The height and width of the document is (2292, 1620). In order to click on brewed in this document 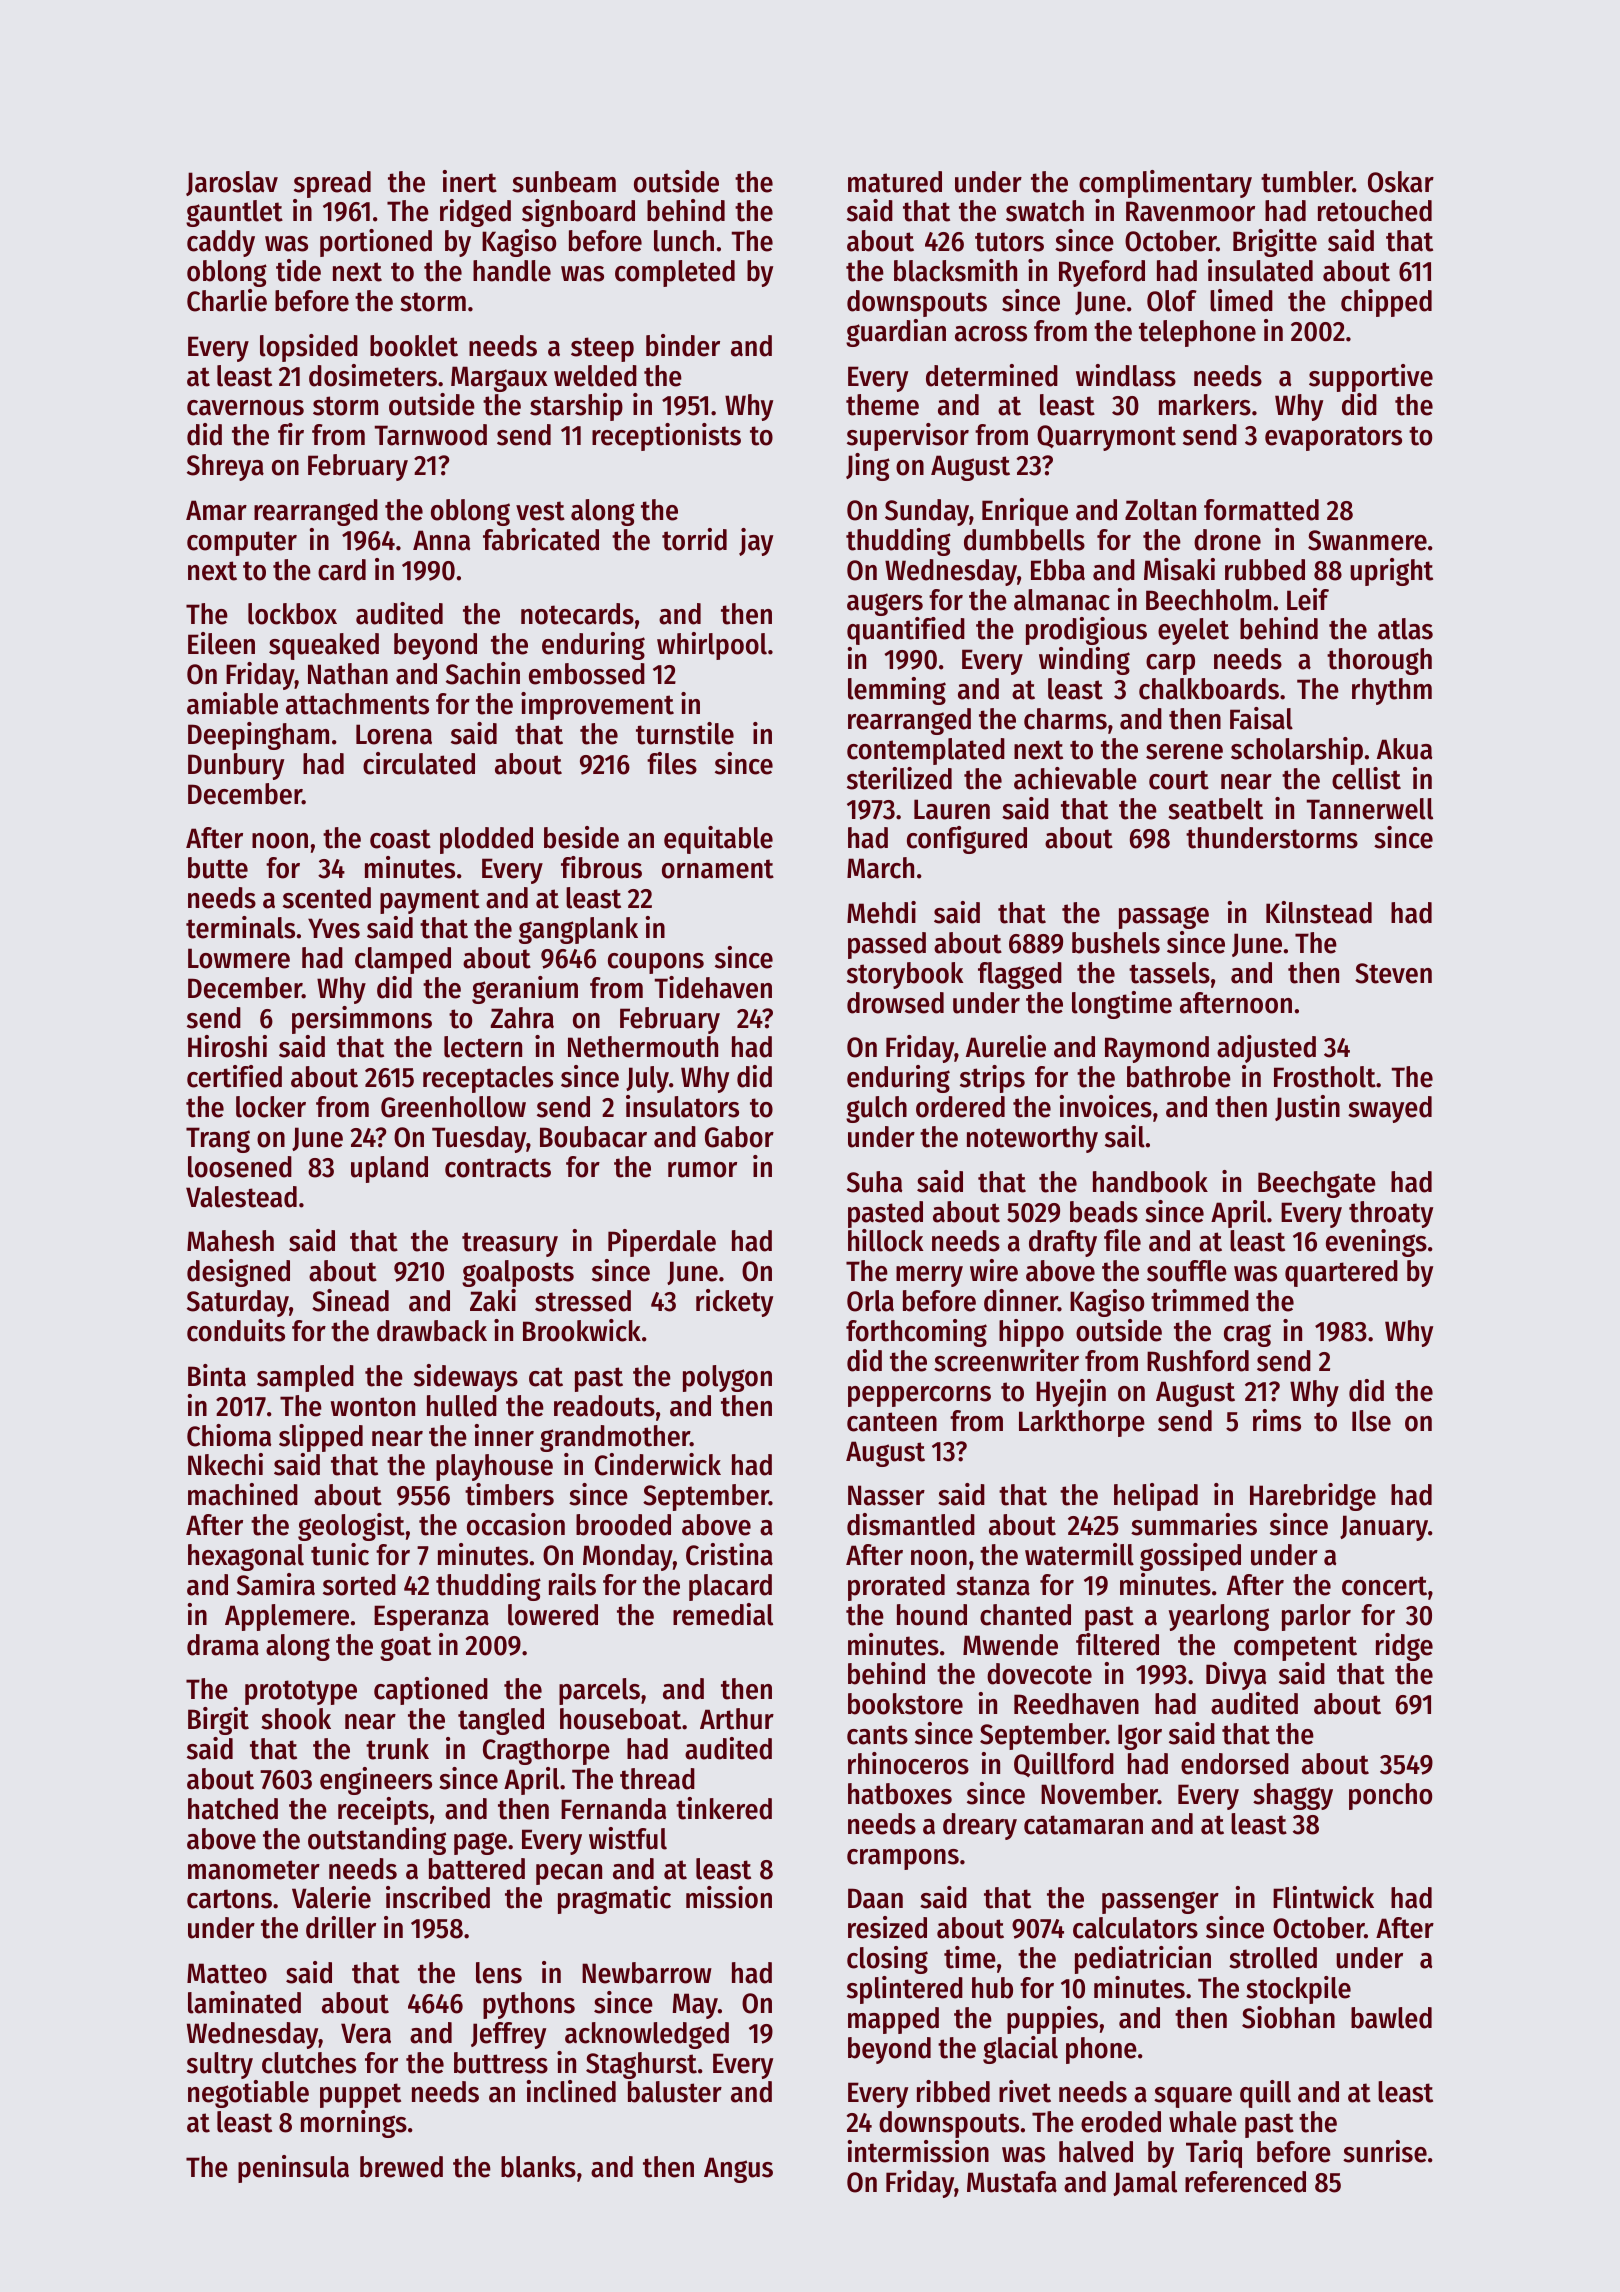, I will do `click(401, 2167)`.
